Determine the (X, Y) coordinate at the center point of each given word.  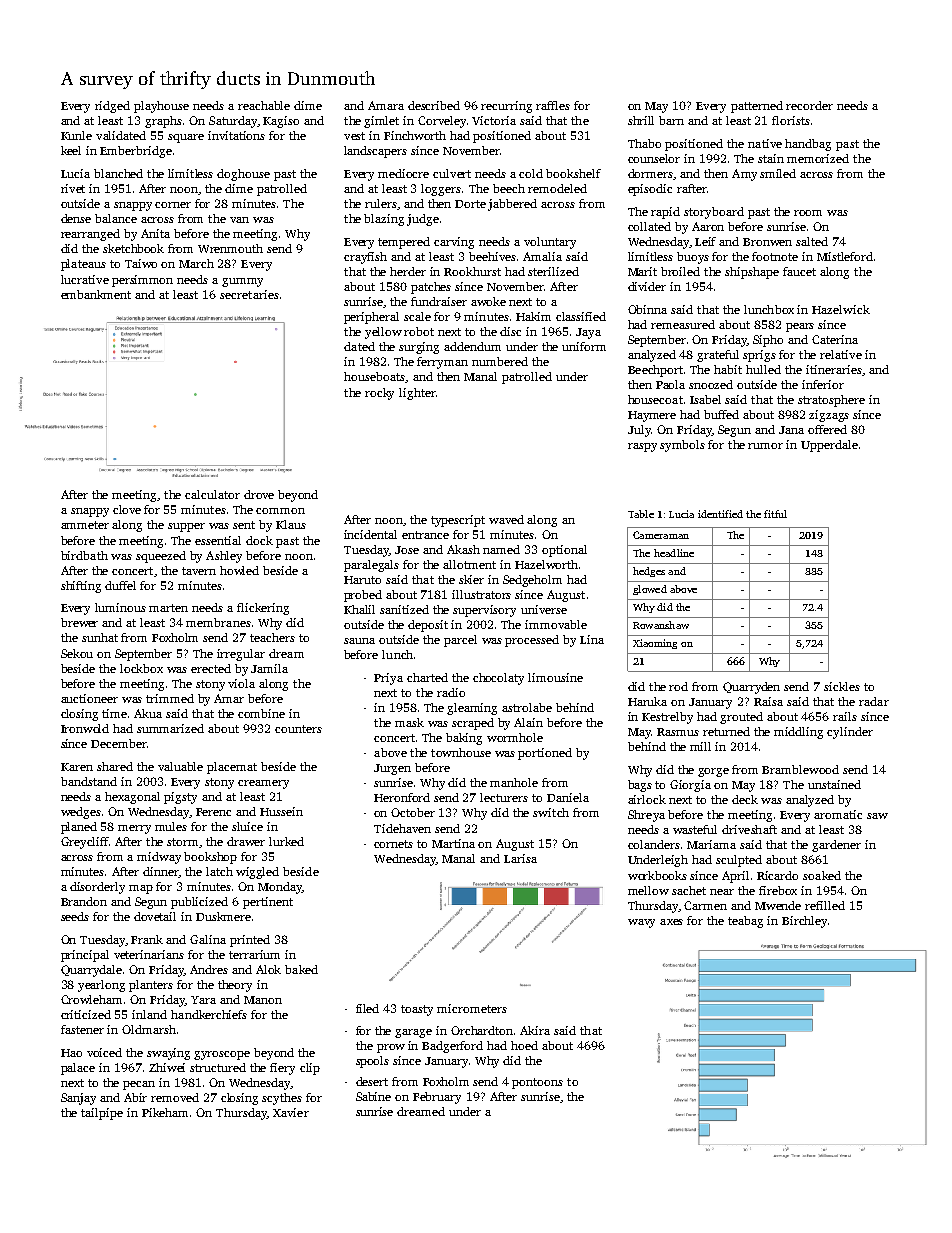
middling (798, 733)
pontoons (537, 1083)
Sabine (373, 1096)
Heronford (402, 797)
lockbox (141, 668)
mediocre (403, 173)
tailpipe (102, 1114)
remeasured (683, 324)
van (239, 220)
